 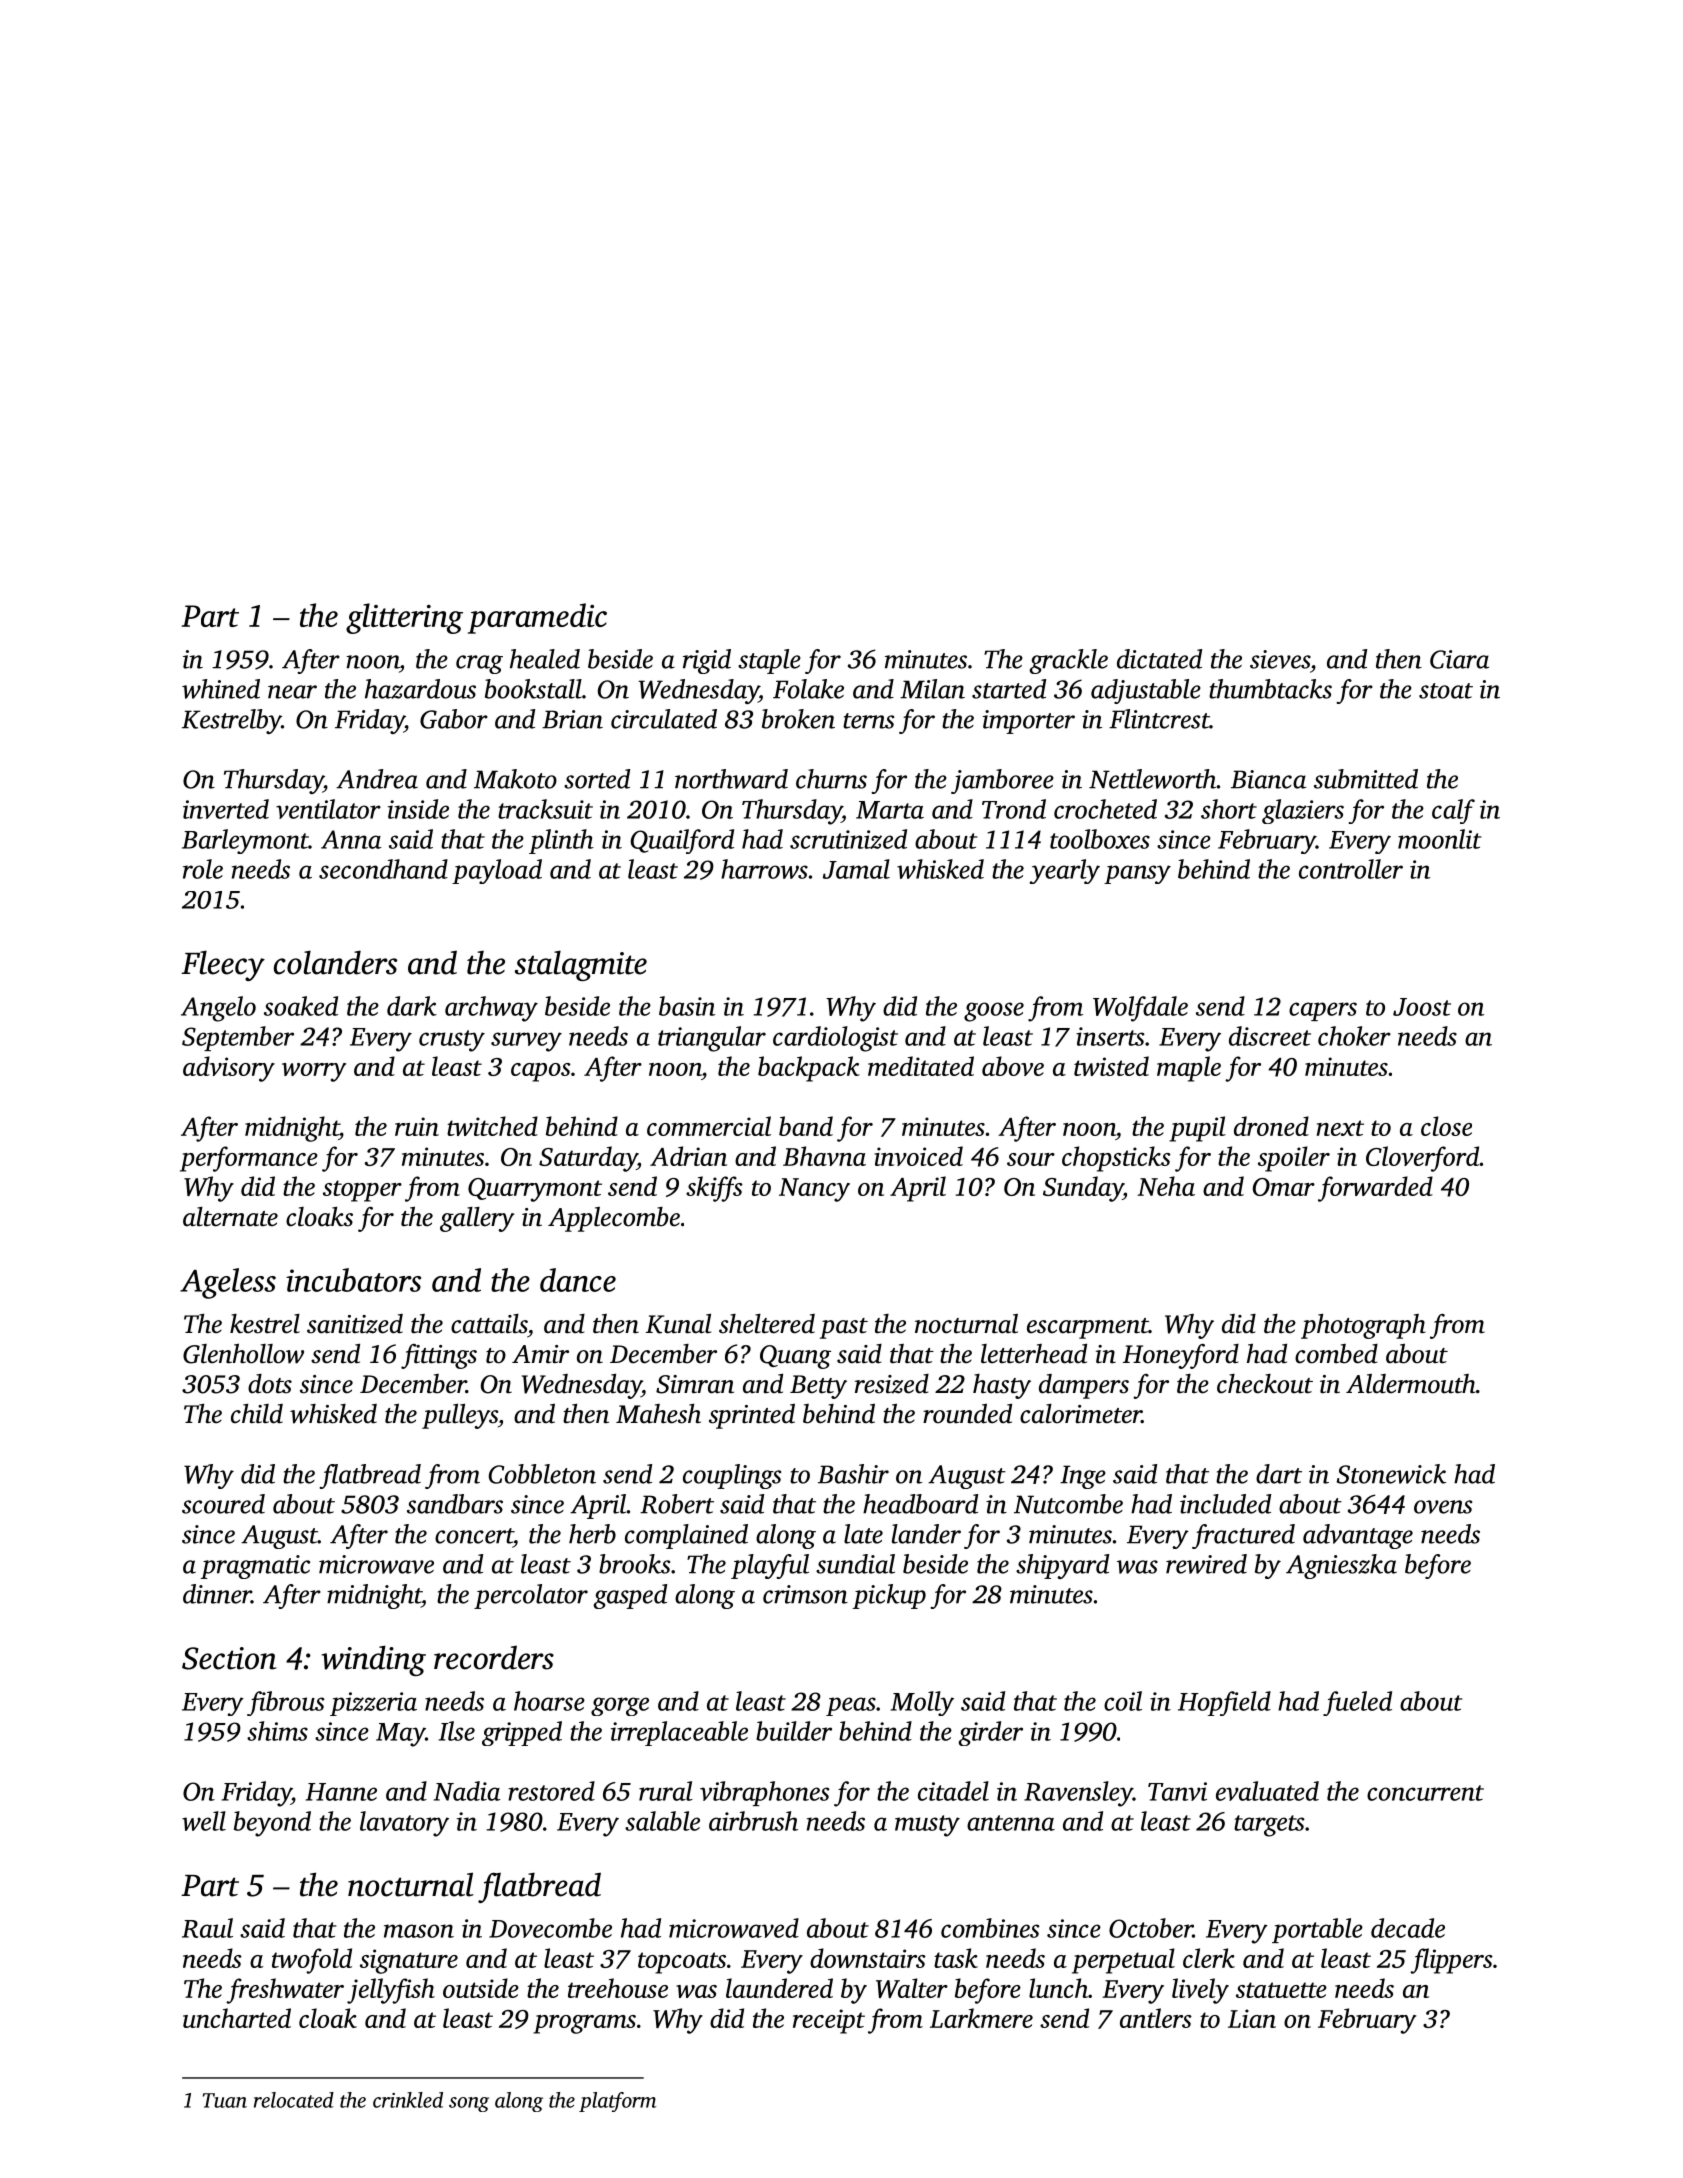 What do you see at coordinates (249, 1159) in the page?
I see `performance` at bounding box center [249, 1159].
